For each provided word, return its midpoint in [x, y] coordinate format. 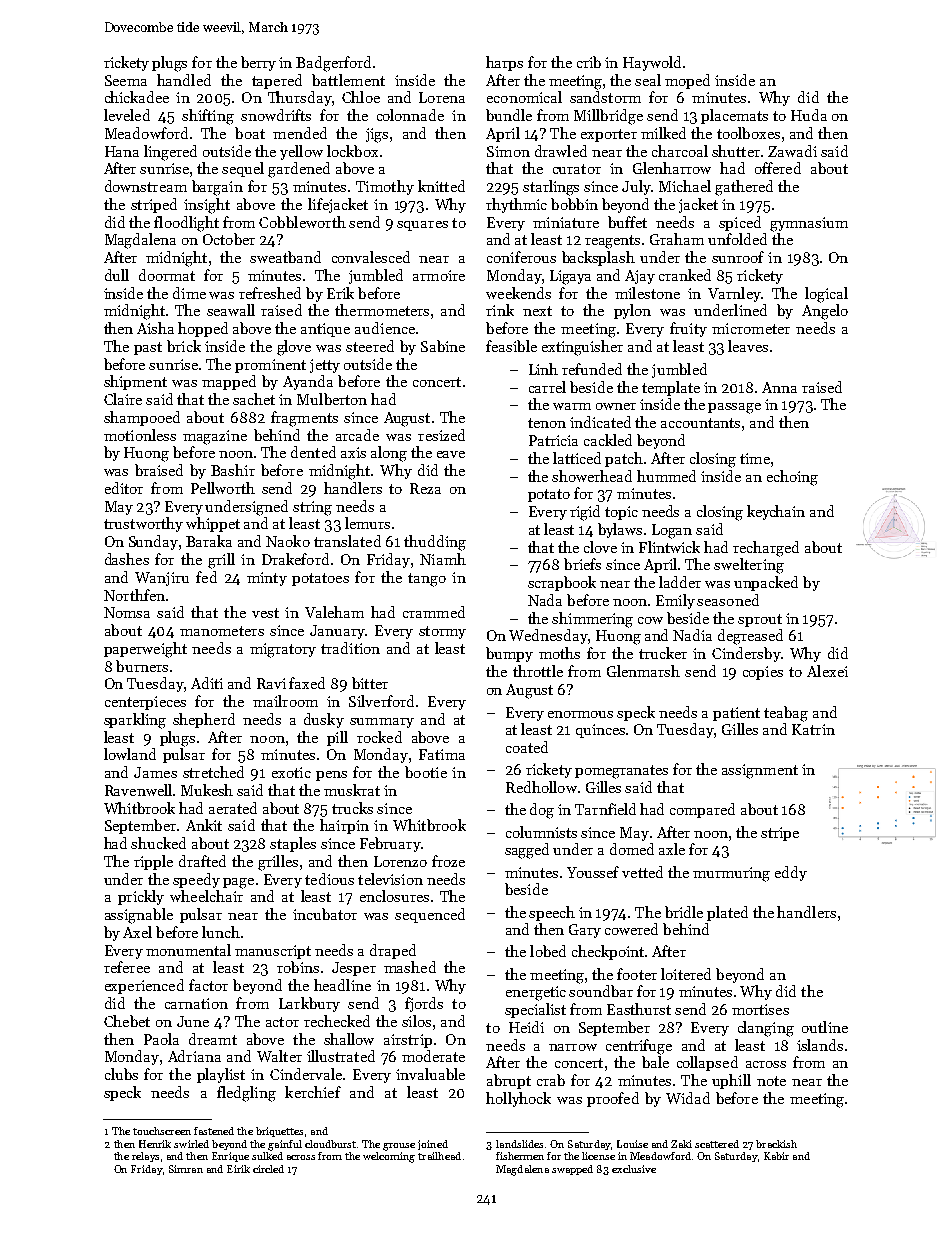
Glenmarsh [643, 671]
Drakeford [295, 559]
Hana [122, 151]
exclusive [634, 1169]
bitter [370, 683]
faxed [307, 683]
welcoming [389, 1157]
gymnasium [809, 224]
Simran [186, 1169]
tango [427, 580]
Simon [508, 151]
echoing [792, 478]
